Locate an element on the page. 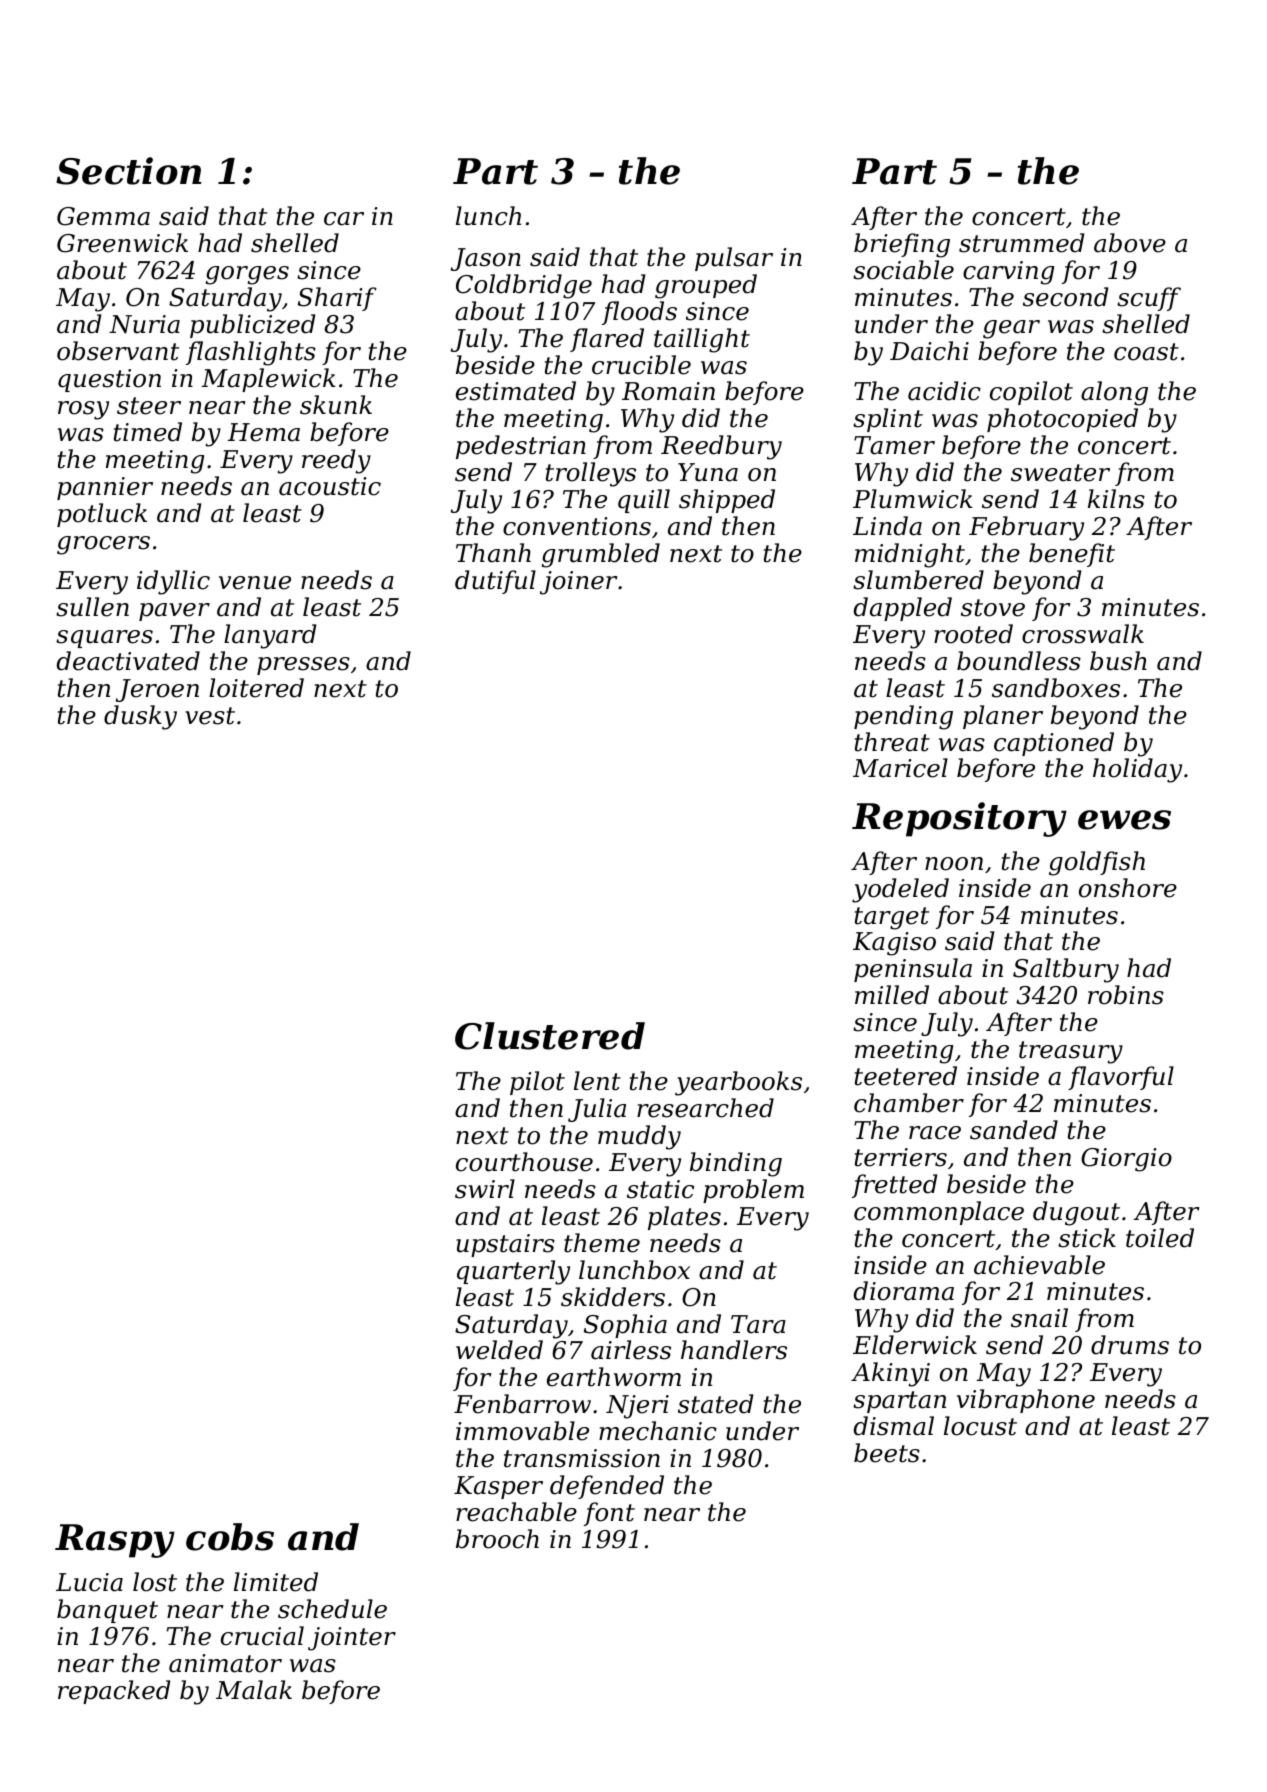 The image size is (1267, 1792). Kasper is located at coordinates (498, 1487).
